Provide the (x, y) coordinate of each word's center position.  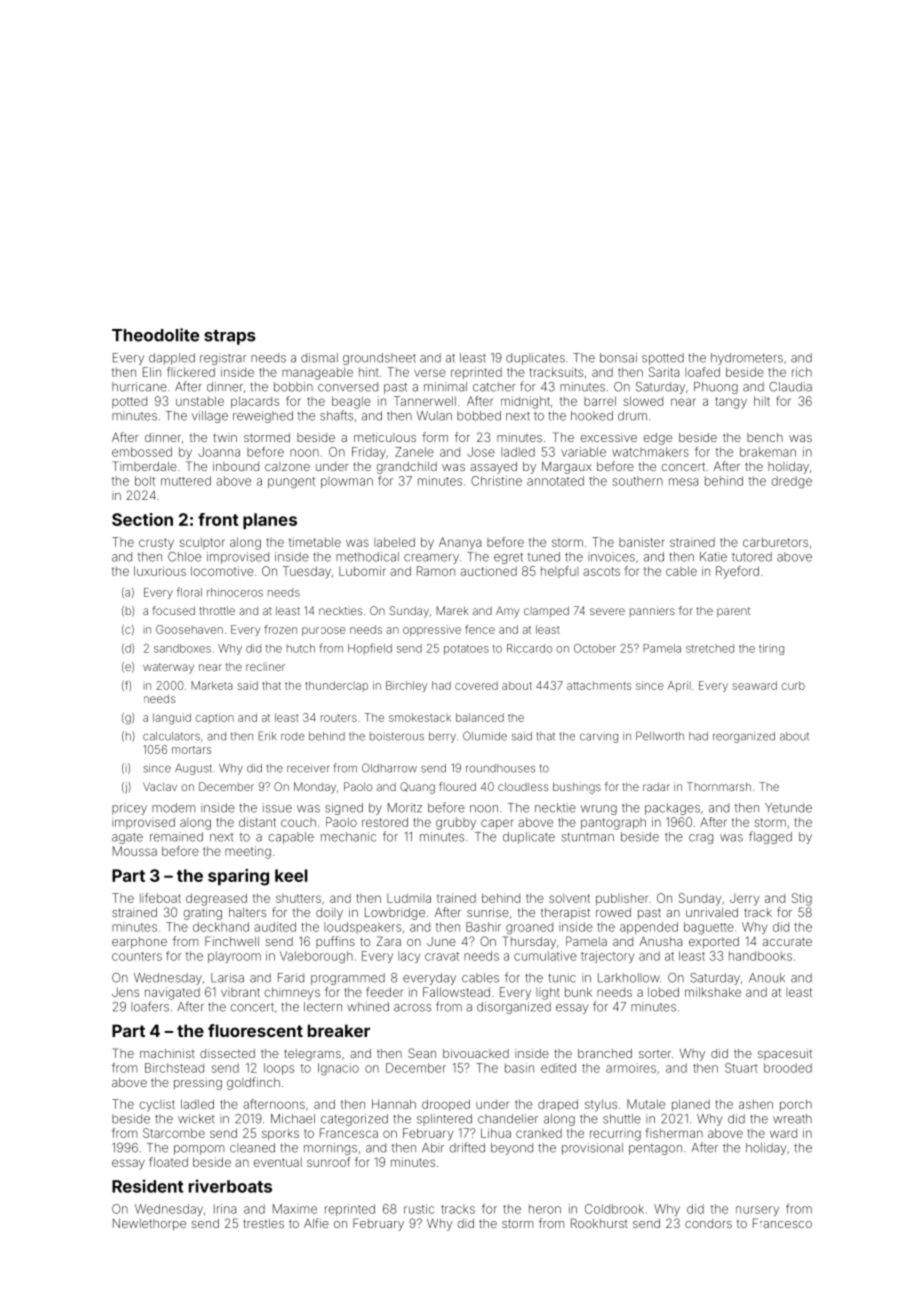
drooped (446, 1105)
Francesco (782, 1223)
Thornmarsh (719, 786)
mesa (683, 482)
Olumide (485, 736)
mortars (191, 750)
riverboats (230, 1186)
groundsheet (379, 359)
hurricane (139, 387)
